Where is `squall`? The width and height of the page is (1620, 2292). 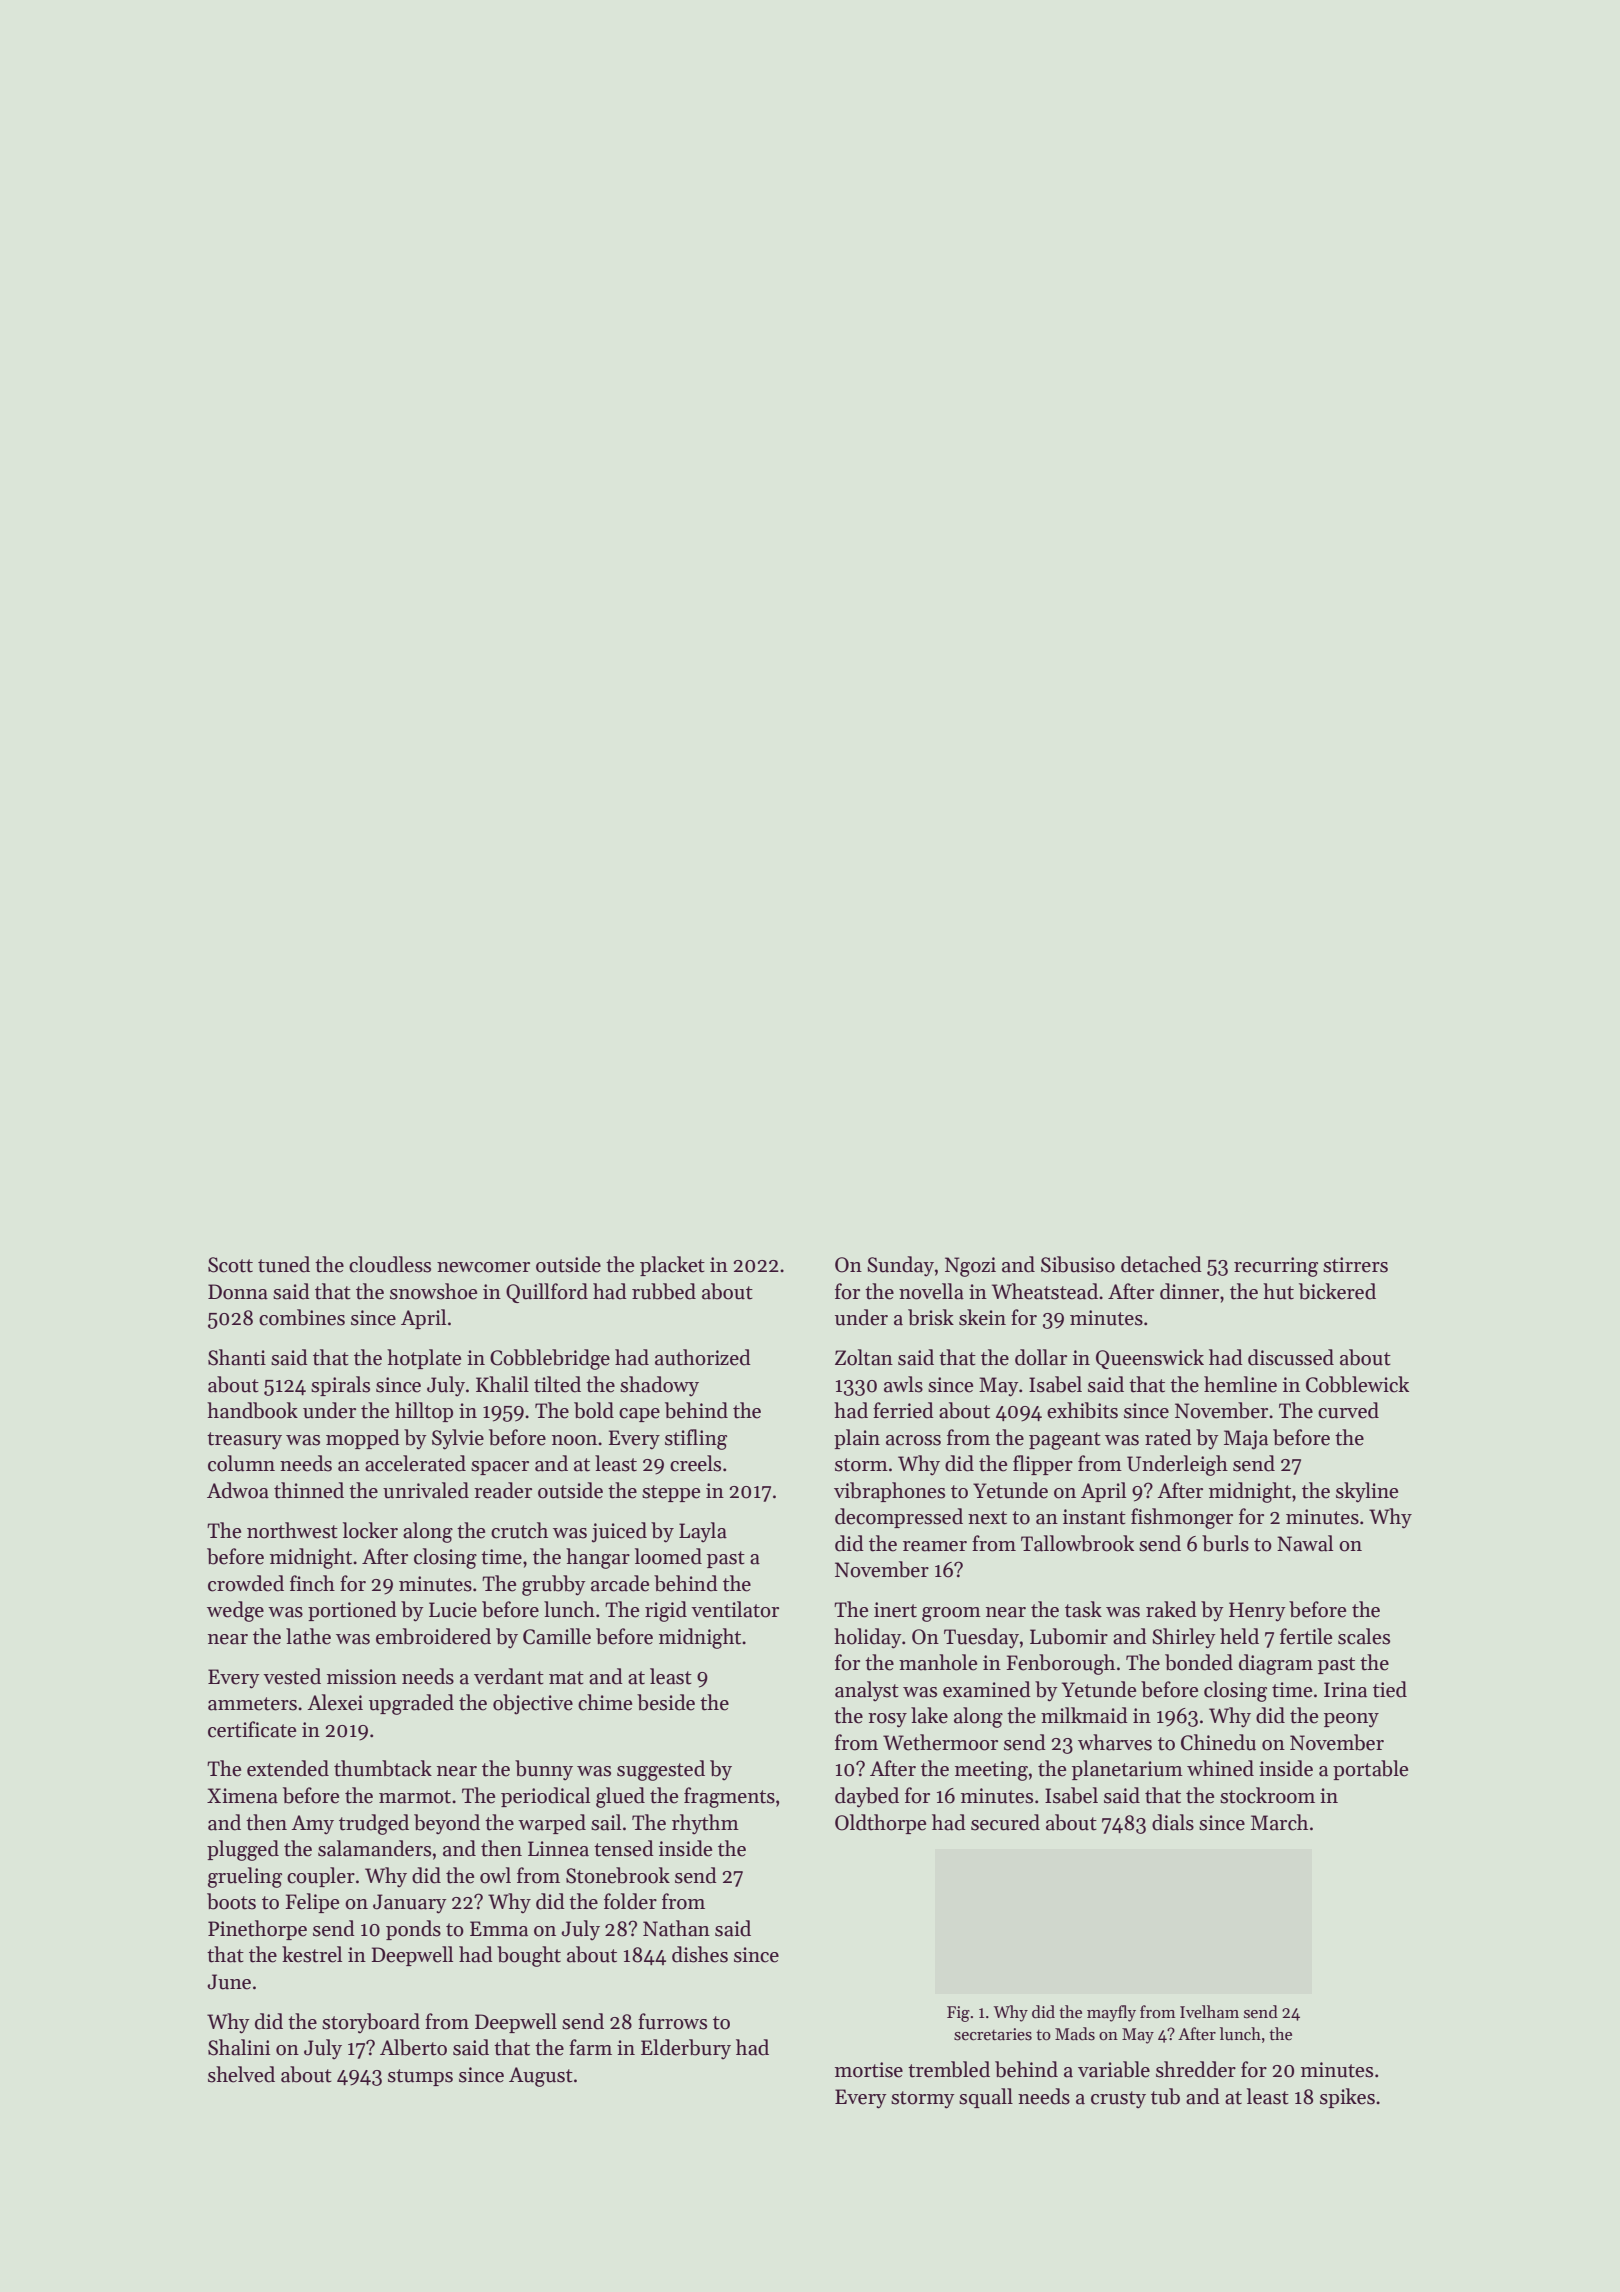 squall is located at coordinates (986, 2098).
